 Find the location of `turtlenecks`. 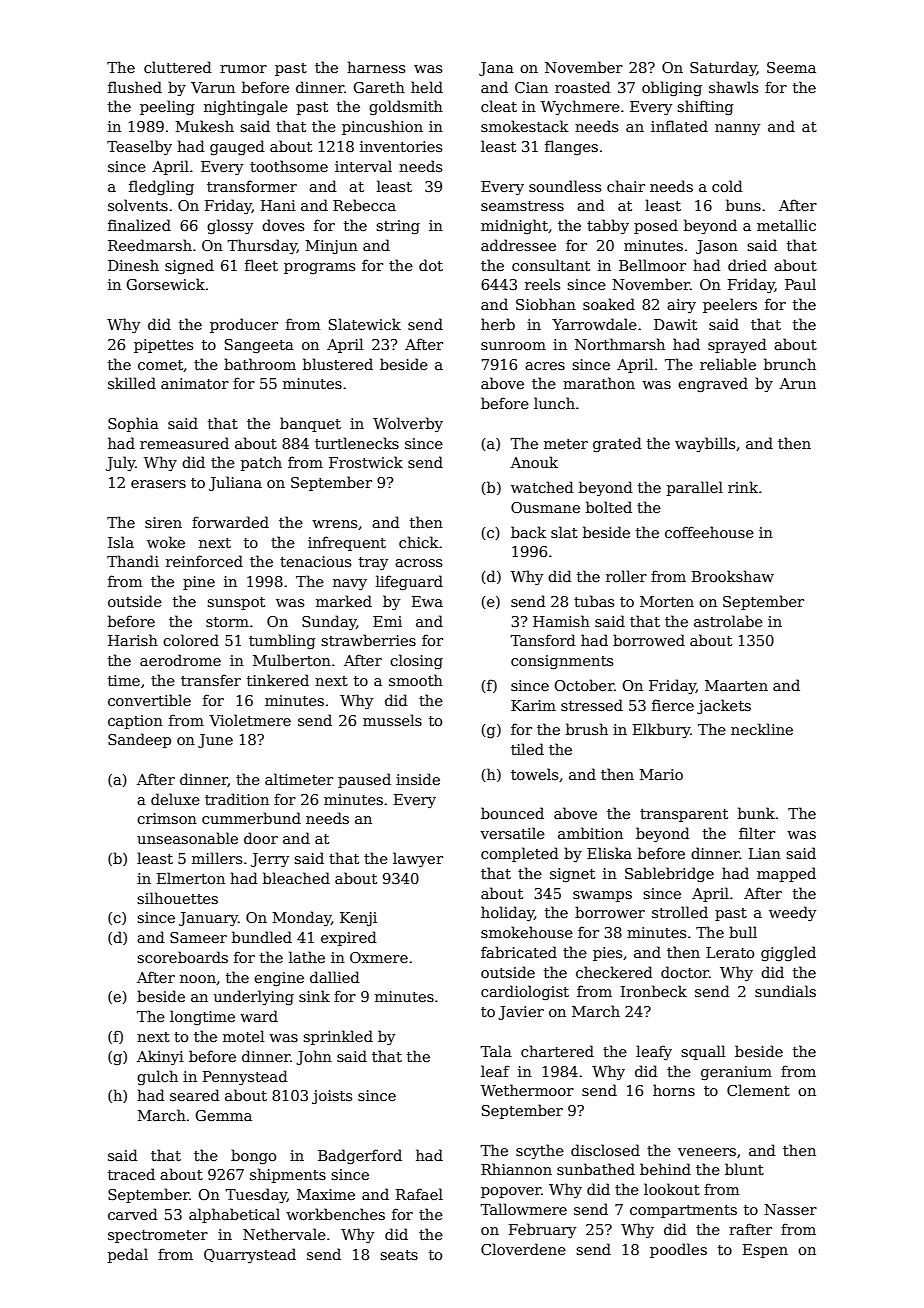

turtlenecks is located at coordinates (357, 443).
